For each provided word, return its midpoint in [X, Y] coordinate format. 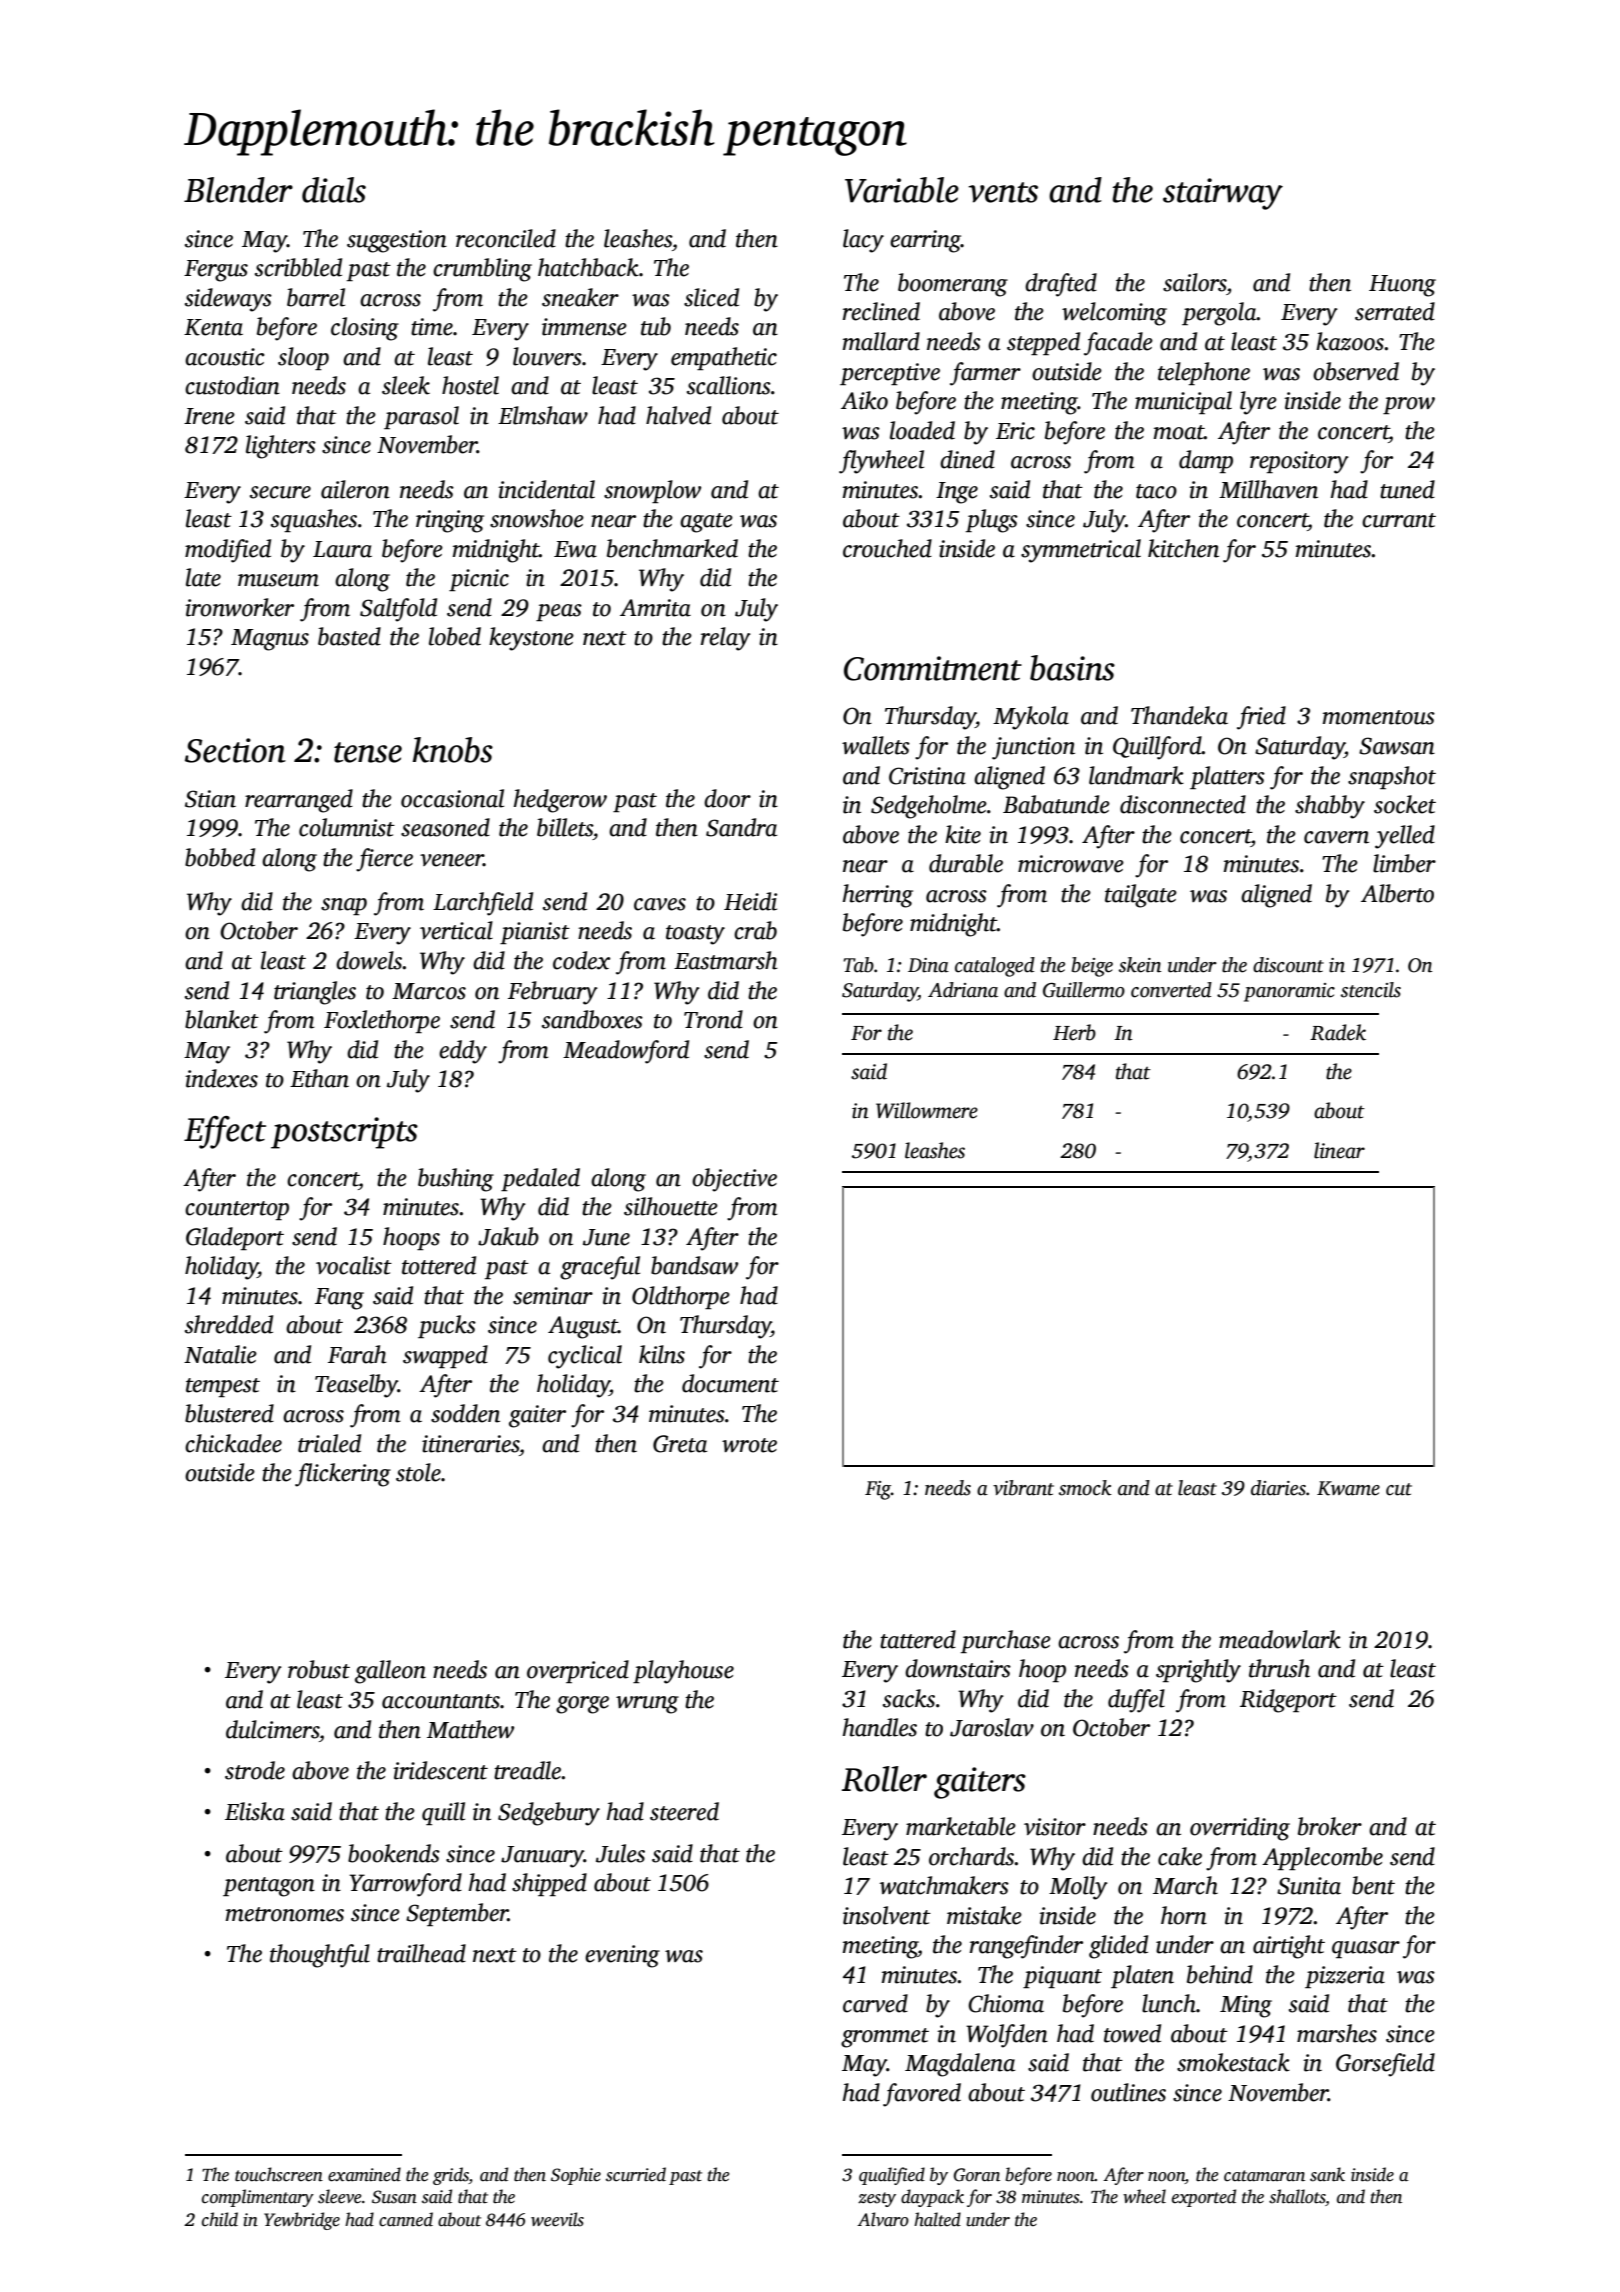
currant [1399, 520]
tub [656, 326]
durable [966, 863]
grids [451, 2176]
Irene [209, 416]
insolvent [887, 1915]
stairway [1223, 194]
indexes [221, 1078]
